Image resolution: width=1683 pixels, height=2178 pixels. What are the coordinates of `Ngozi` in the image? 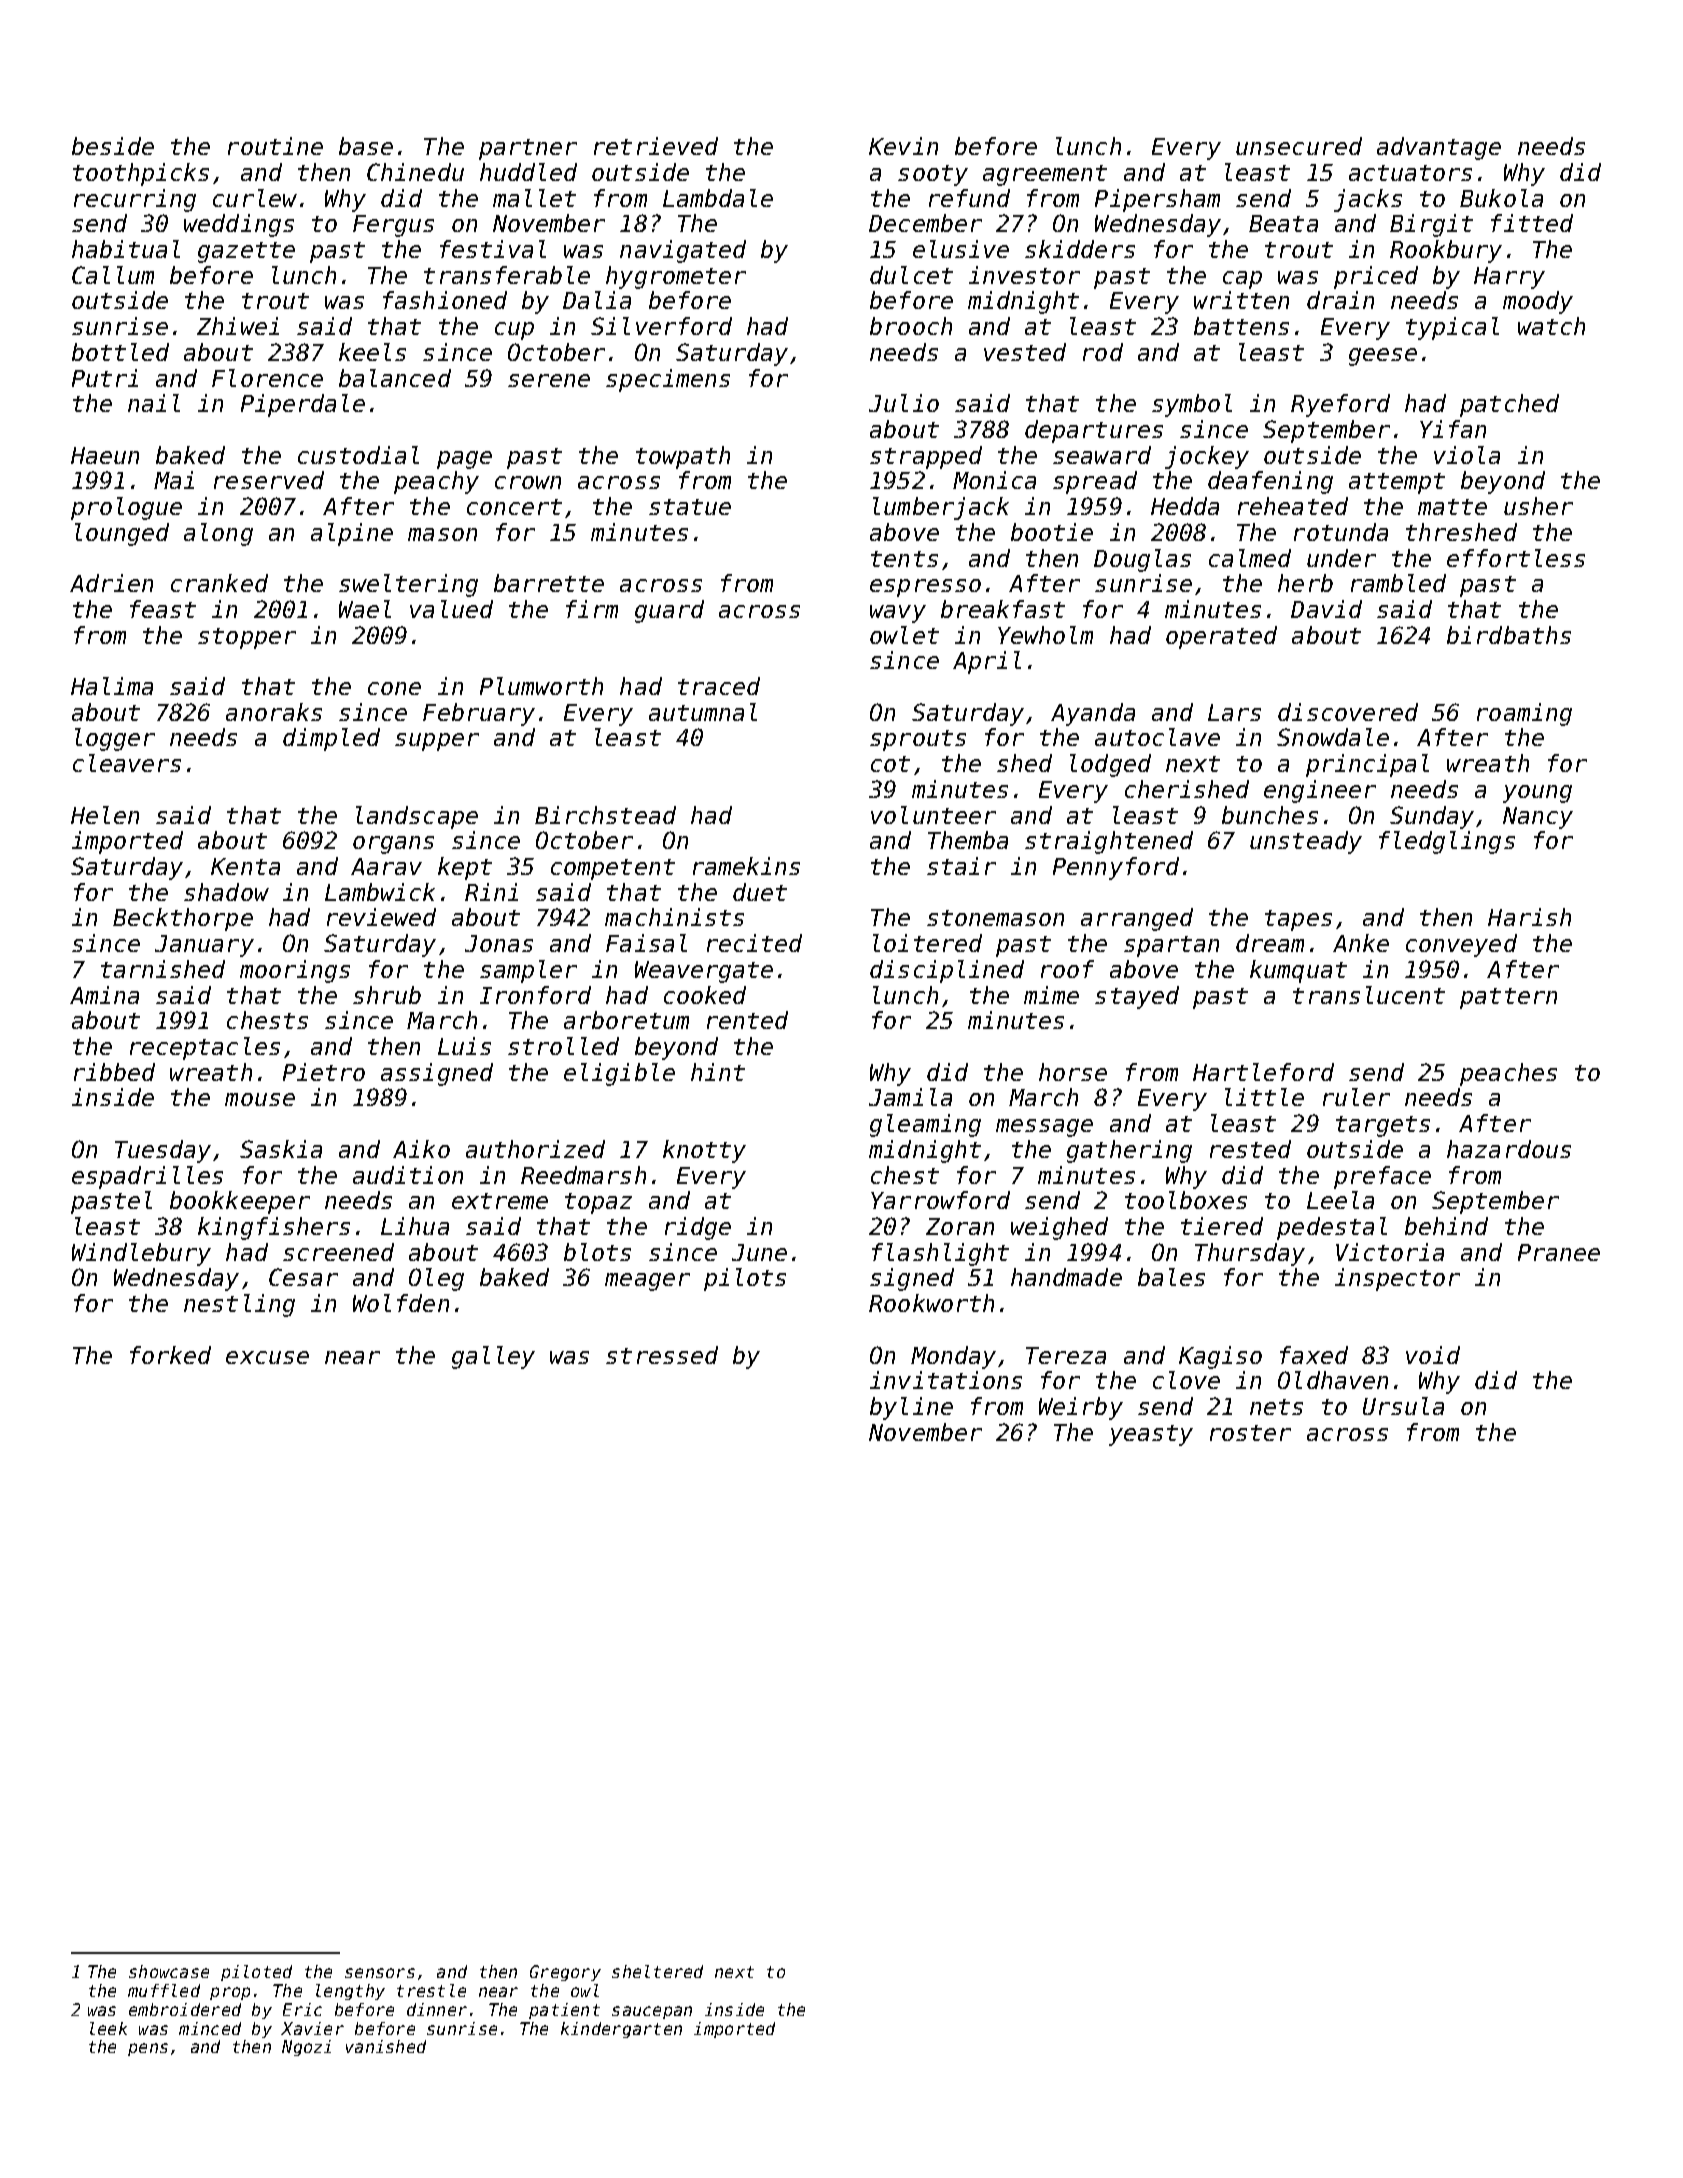 It's located at (306, 2048).
